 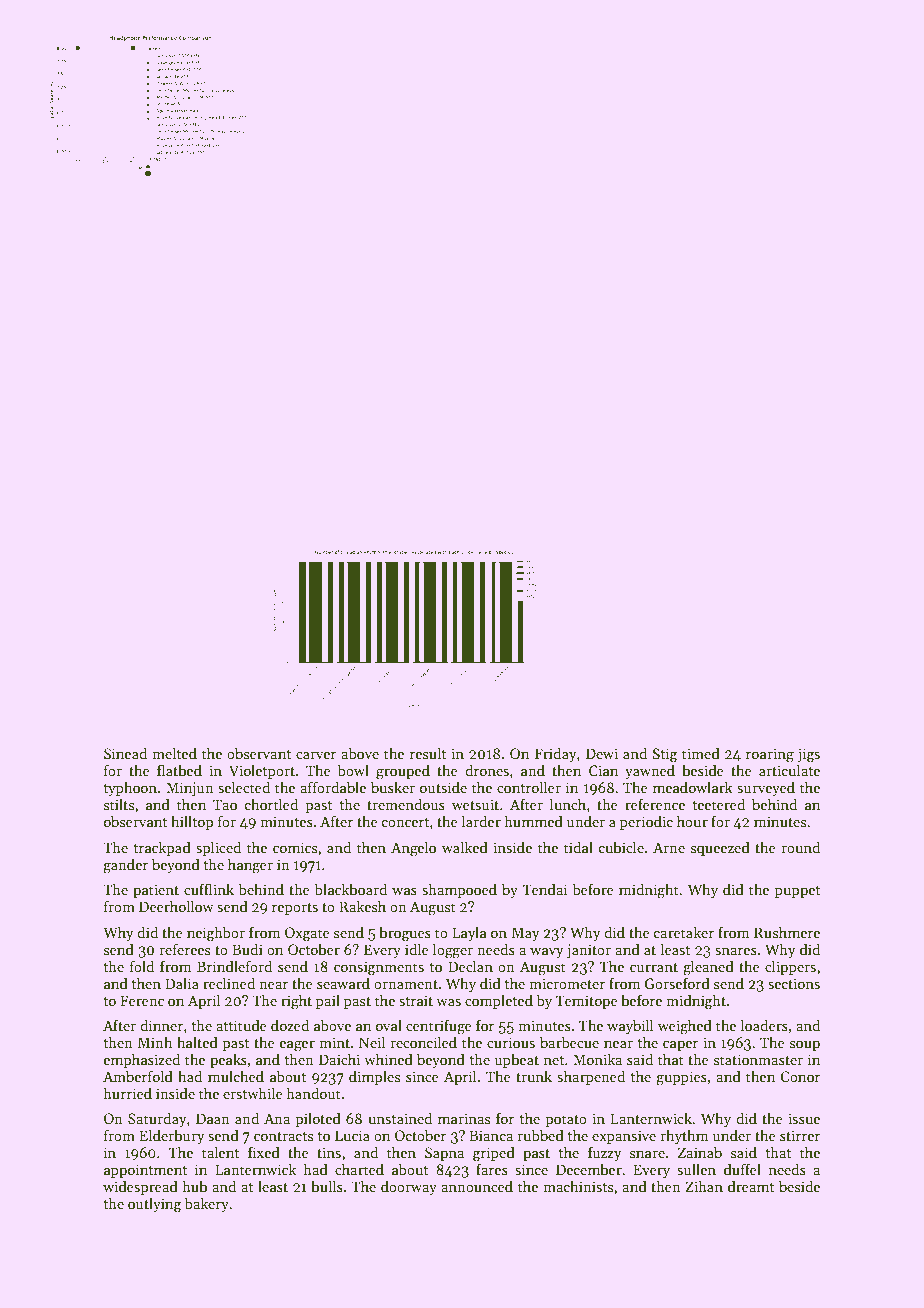 I want to click on outlying, so click(x=154, y=1205).
